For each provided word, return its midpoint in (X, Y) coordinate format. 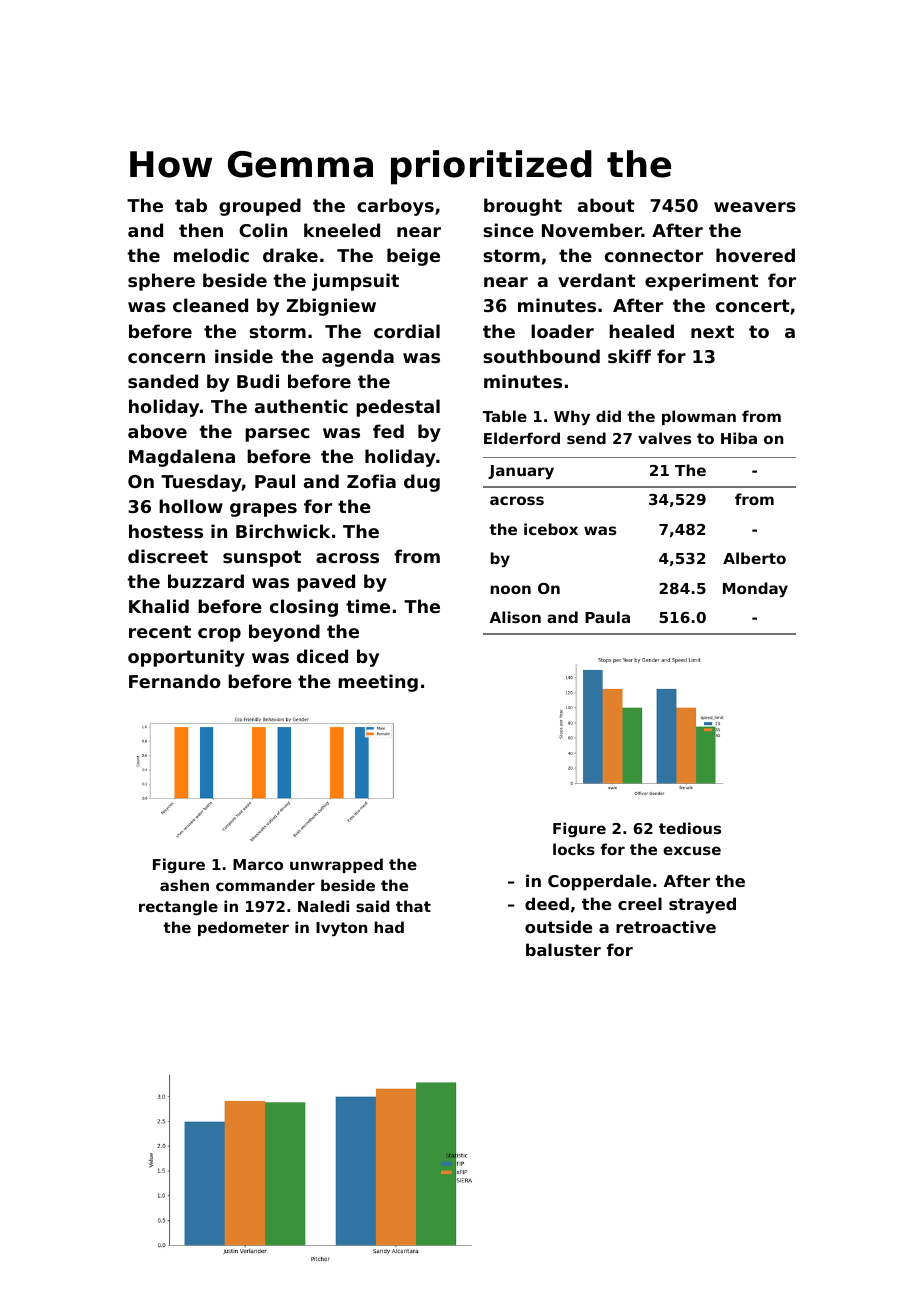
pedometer (243, 928)
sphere (161, 282)
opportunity (186, 658)
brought (523, 207)
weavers (755, 207)
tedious (690, 828)
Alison (515, 617)
